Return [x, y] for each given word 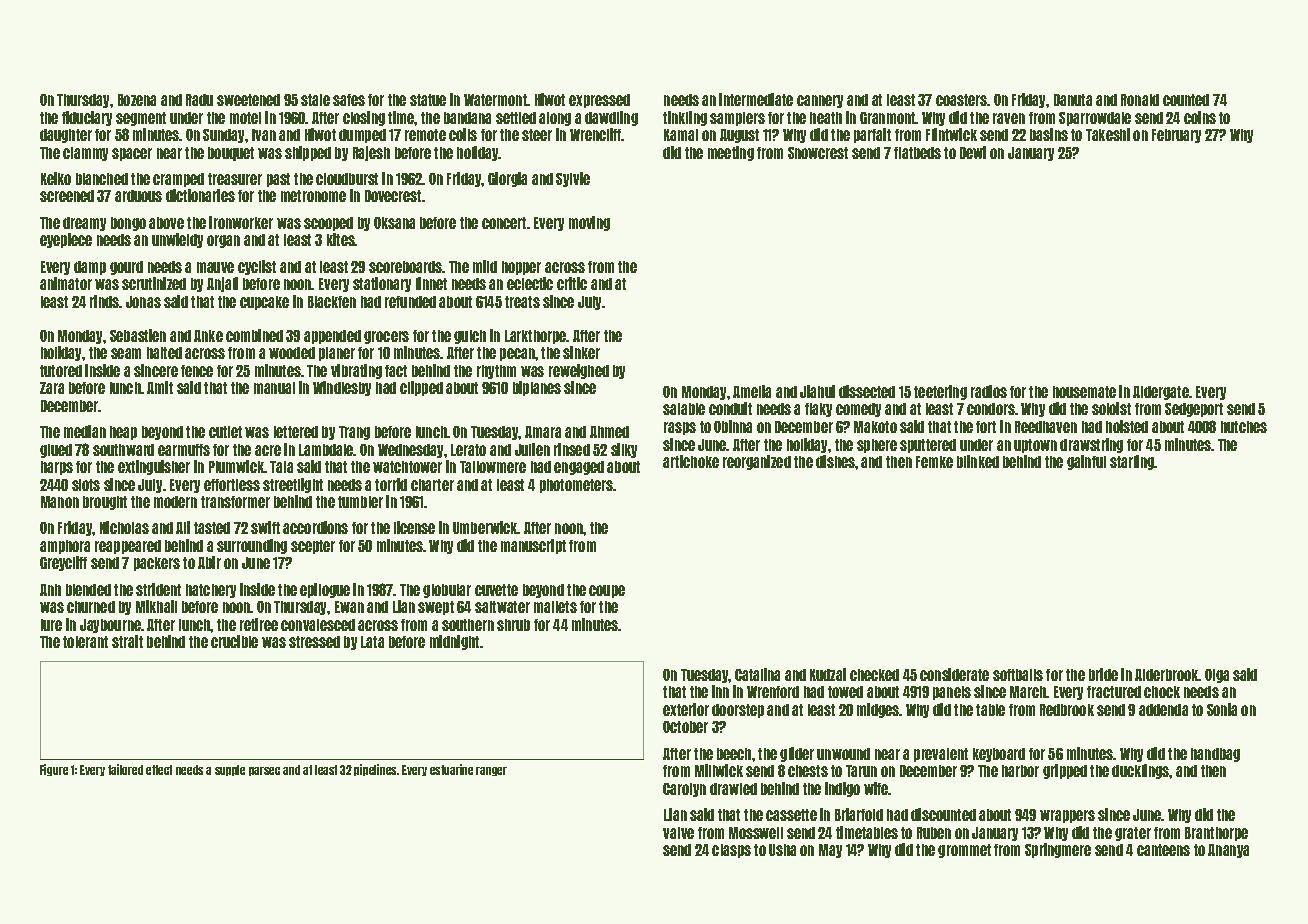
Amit [160, 387]
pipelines [375, 770]
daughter [66, 136]
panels [952, 693]
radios [989, 391]
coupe [607, 591]
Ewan [349, 607]
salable [684, 409]
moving [589, 223]
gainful [1086, 462]
